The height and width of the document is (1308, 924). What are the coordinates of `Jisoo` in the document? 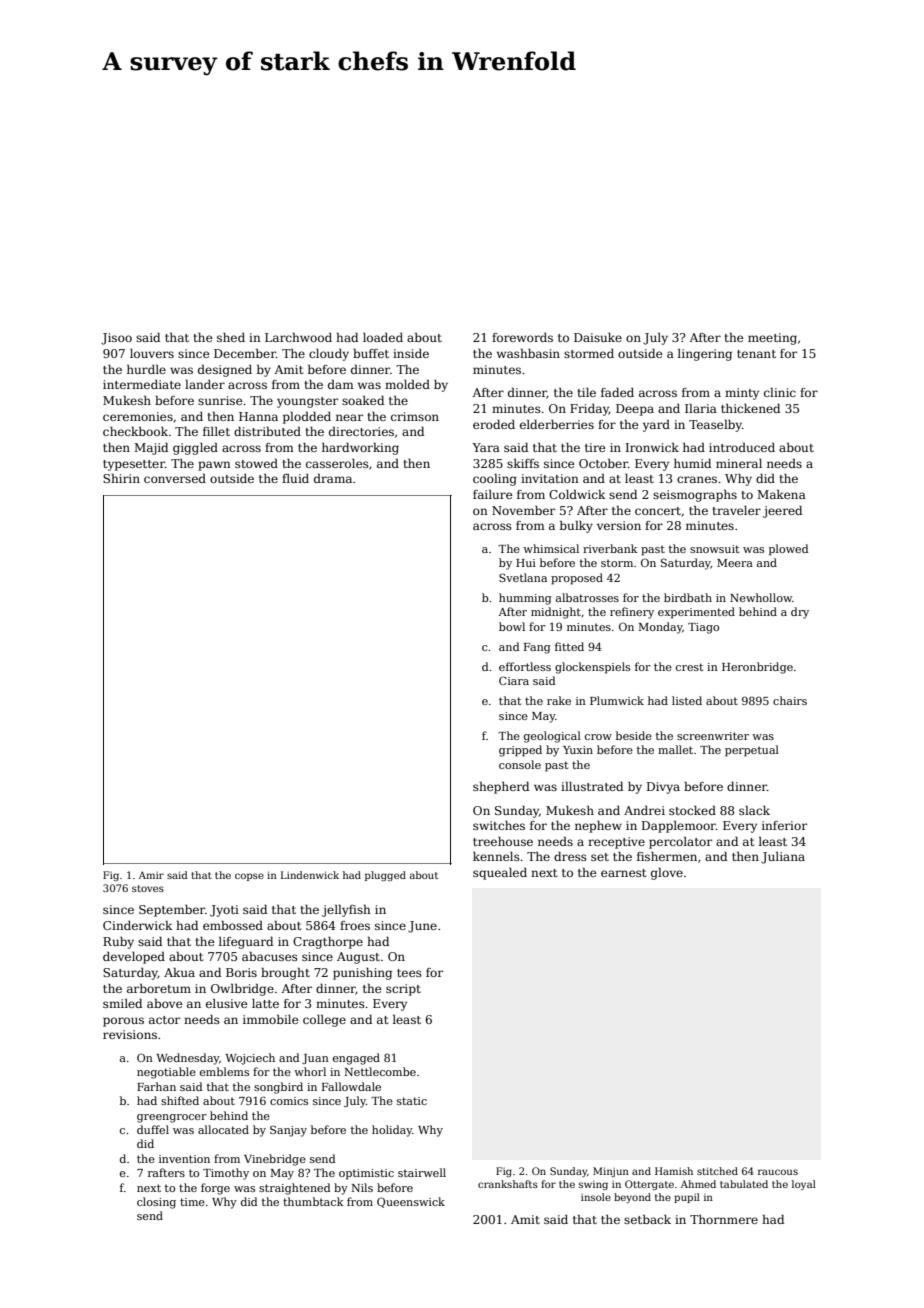 It's located at (116, 339).
